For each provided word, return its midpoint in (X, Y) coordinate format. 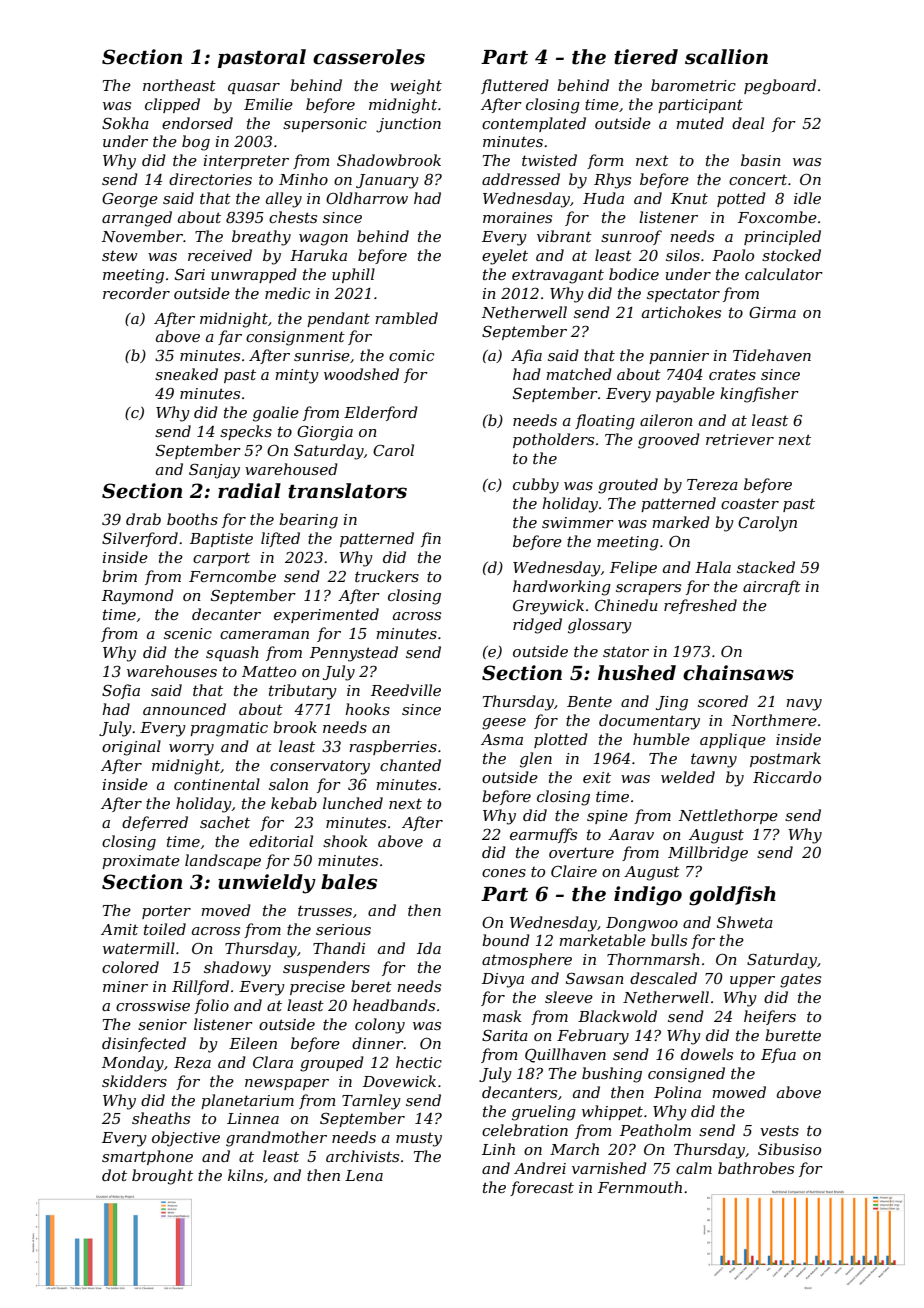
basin (761, 160)
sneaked (186, 374)
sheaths (161, 1118)
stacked (766, 567)
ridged (537, 626)
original (131, 748)
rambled (406, 318)
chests (293, 217)
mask (502, 1016)
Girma (772, 312)
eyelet (505, 257)
